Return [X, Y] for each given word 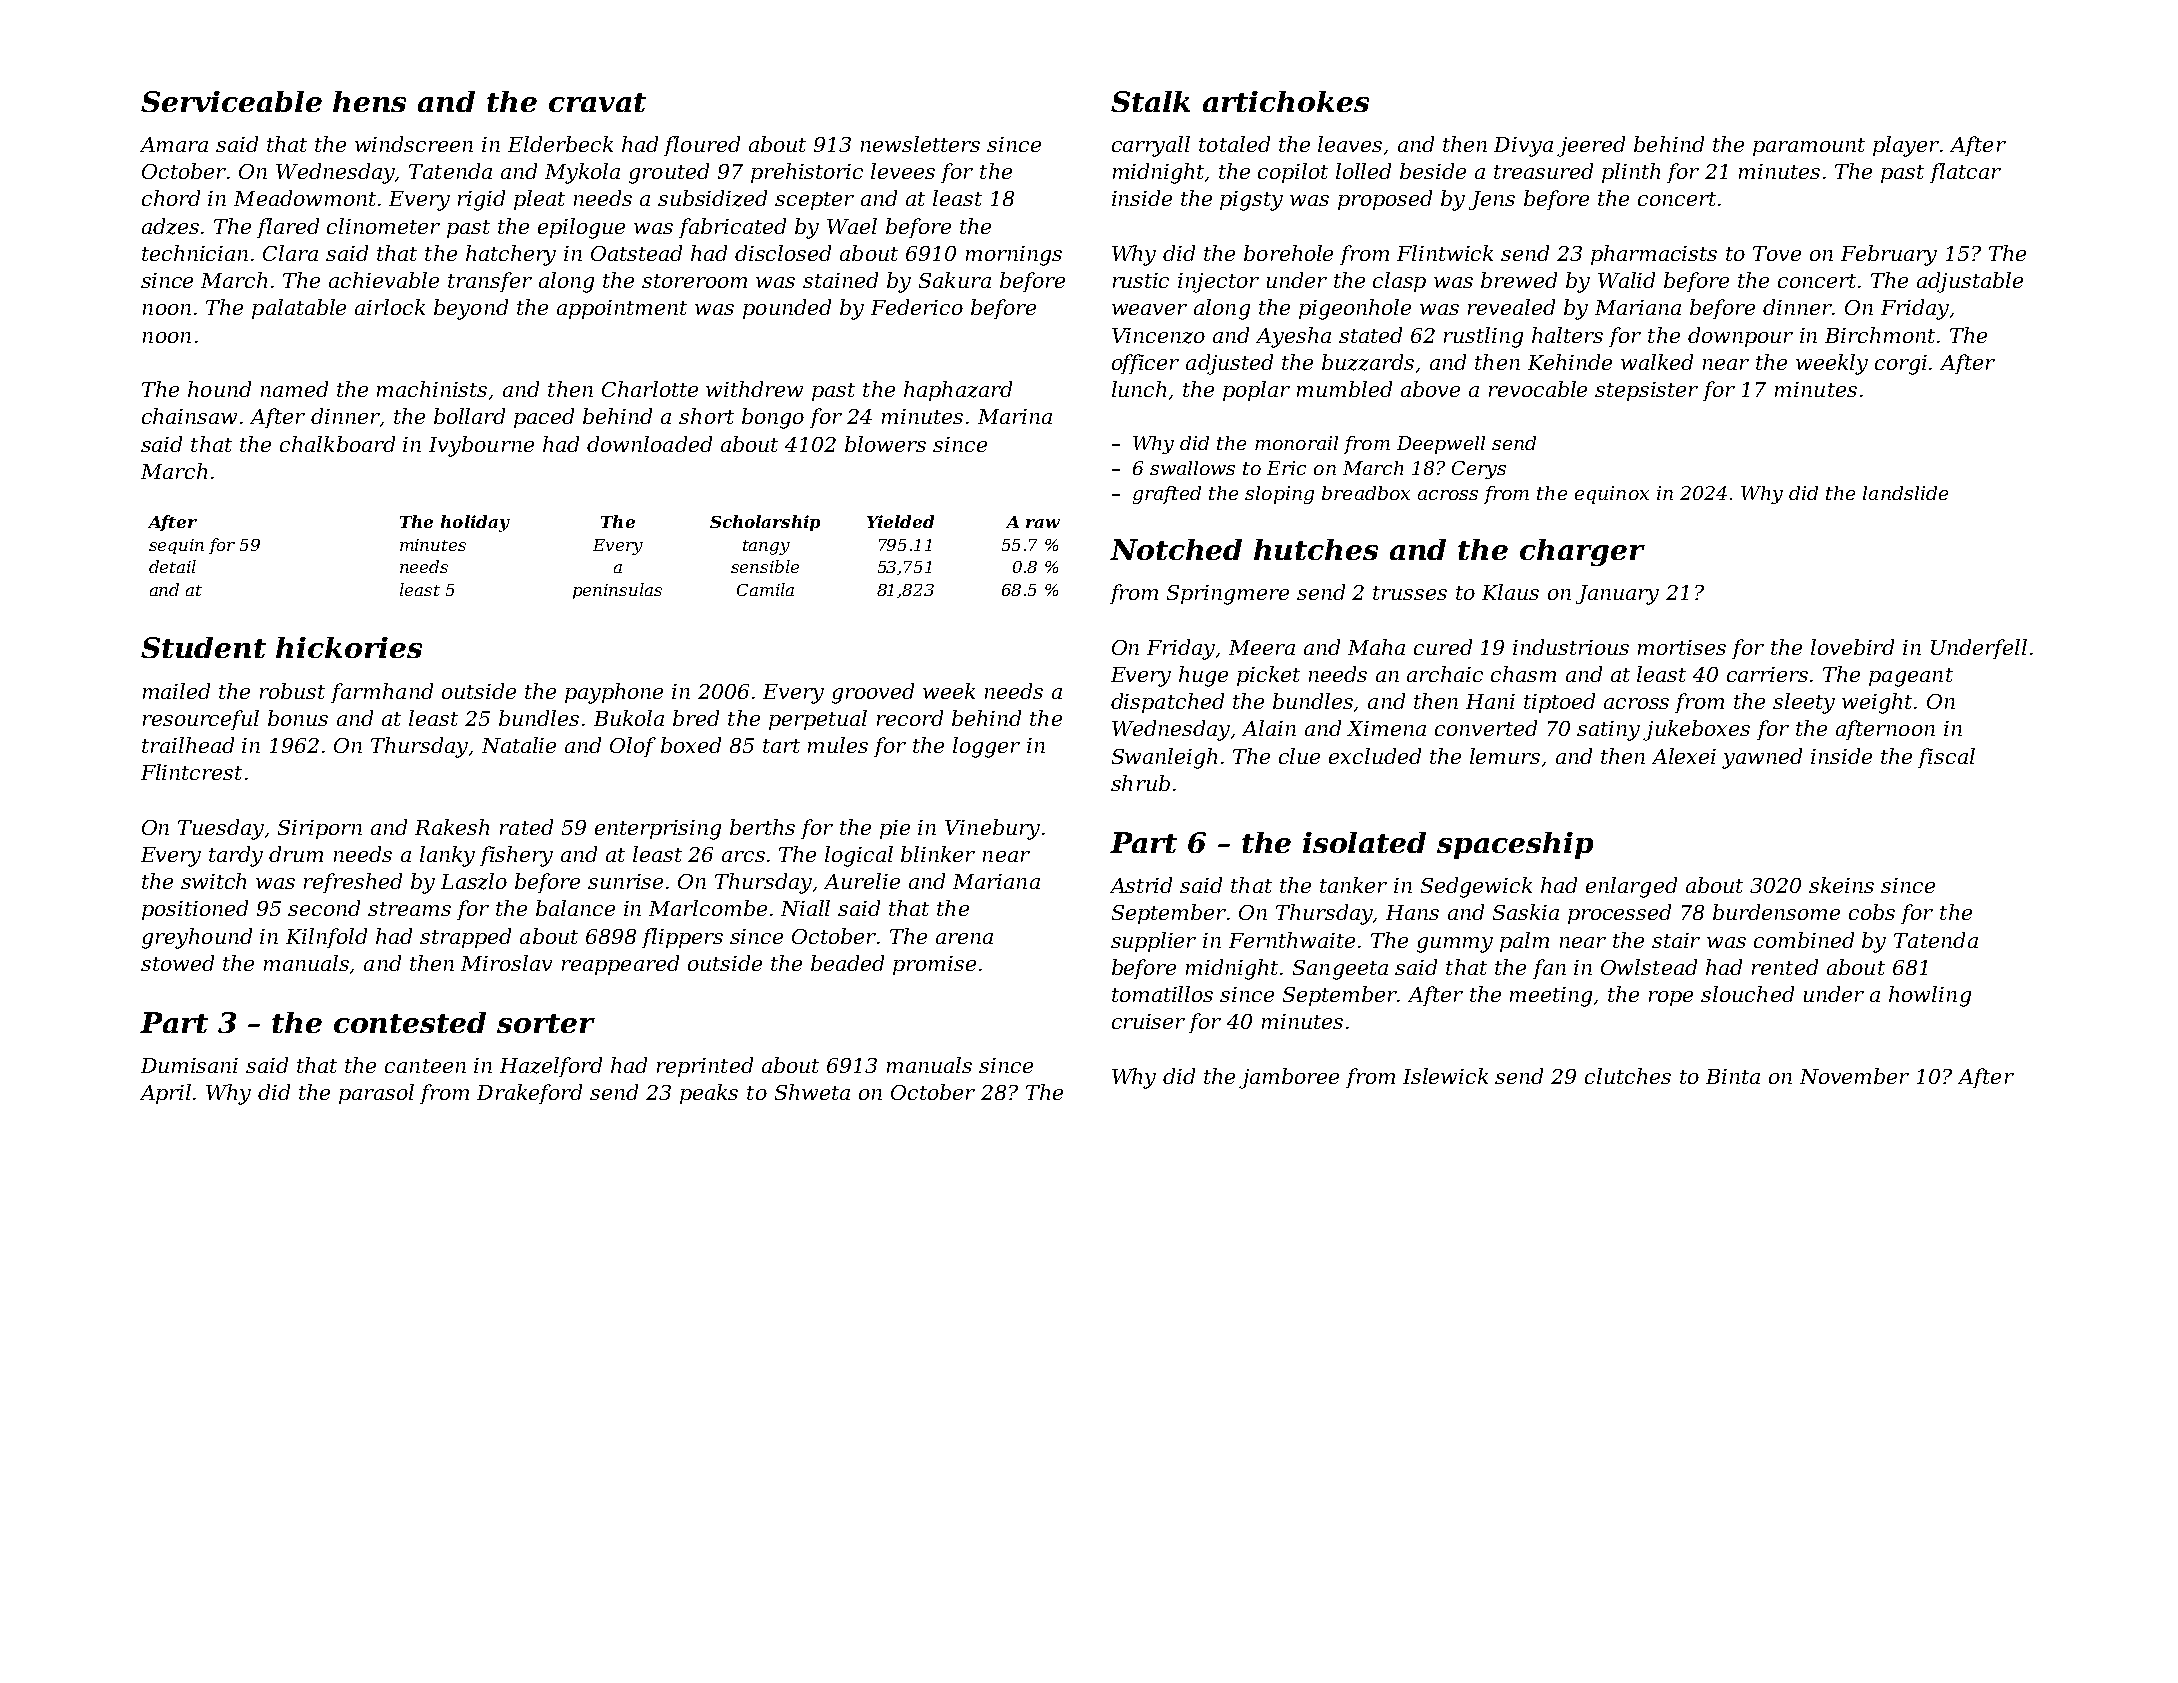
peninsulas [617, 591]
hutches [1316, 549]
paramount [1809, 147]
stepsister [1646, 391]
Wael [852, 226]
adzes [170, 226]
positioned [195, 910]
